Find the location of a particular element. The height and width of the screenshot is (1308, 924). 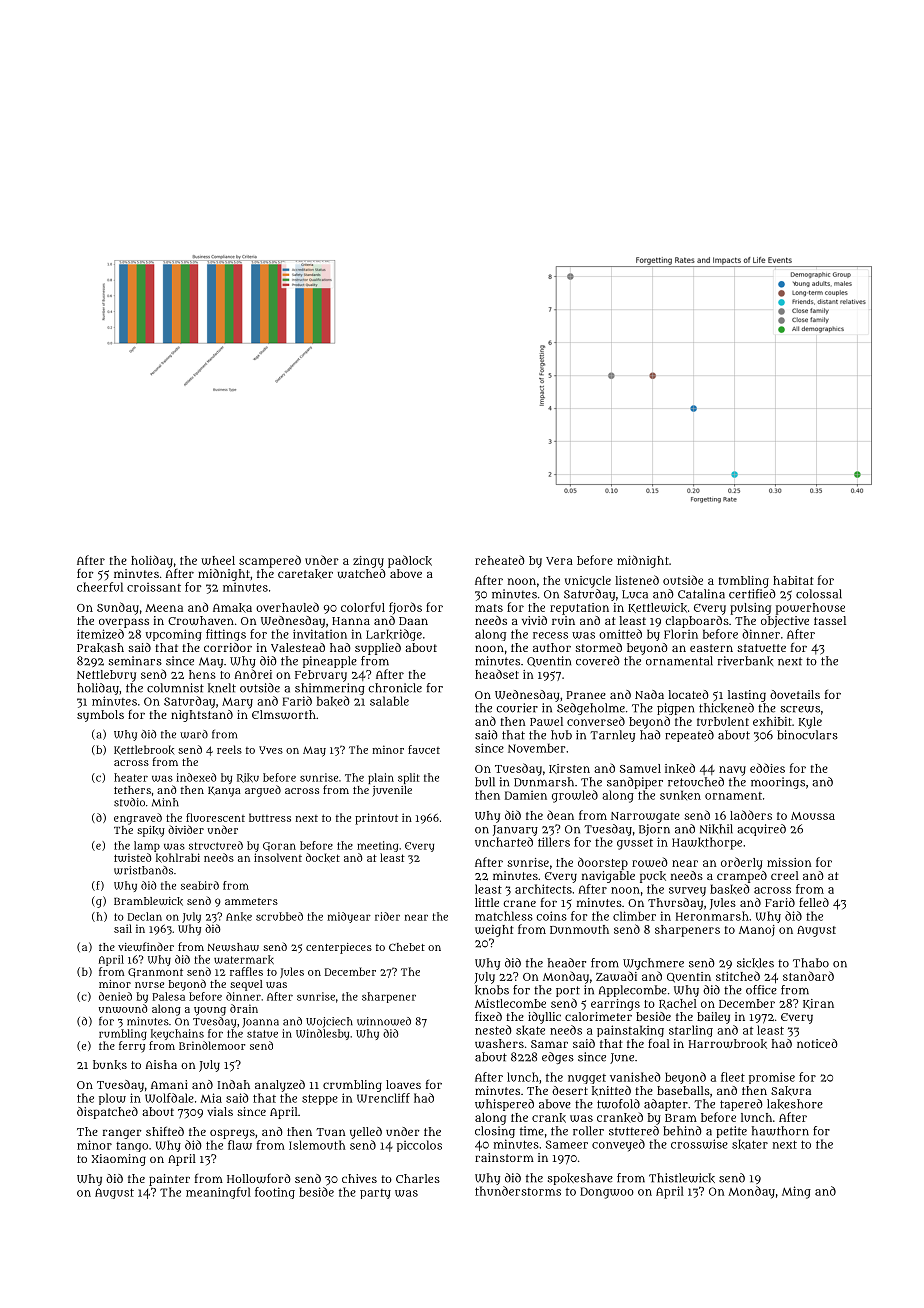

tapered is located at coordinates (741, 1105).
